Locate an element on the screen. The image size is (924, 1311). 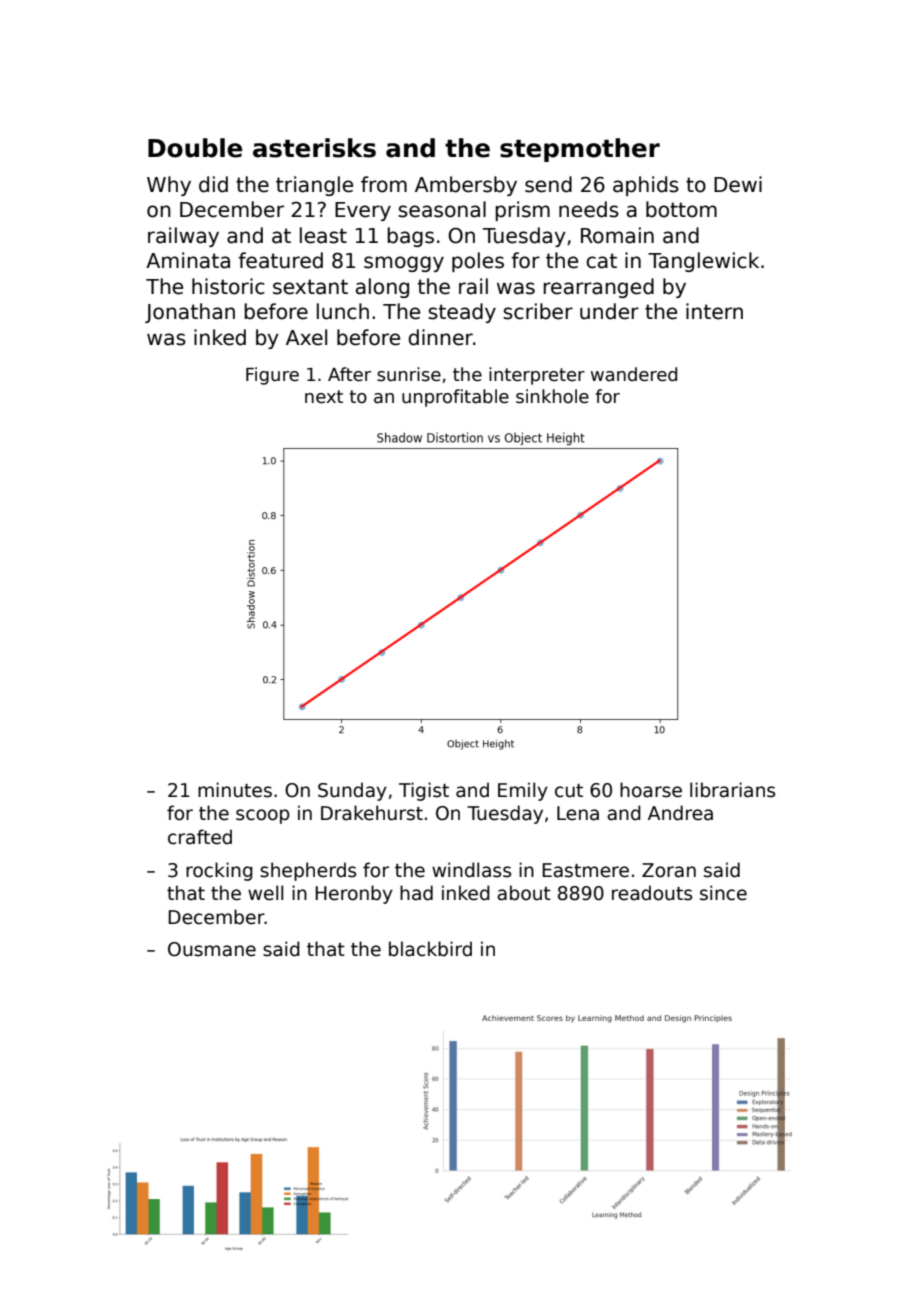
rocking is located at coordinates (219, 871).
